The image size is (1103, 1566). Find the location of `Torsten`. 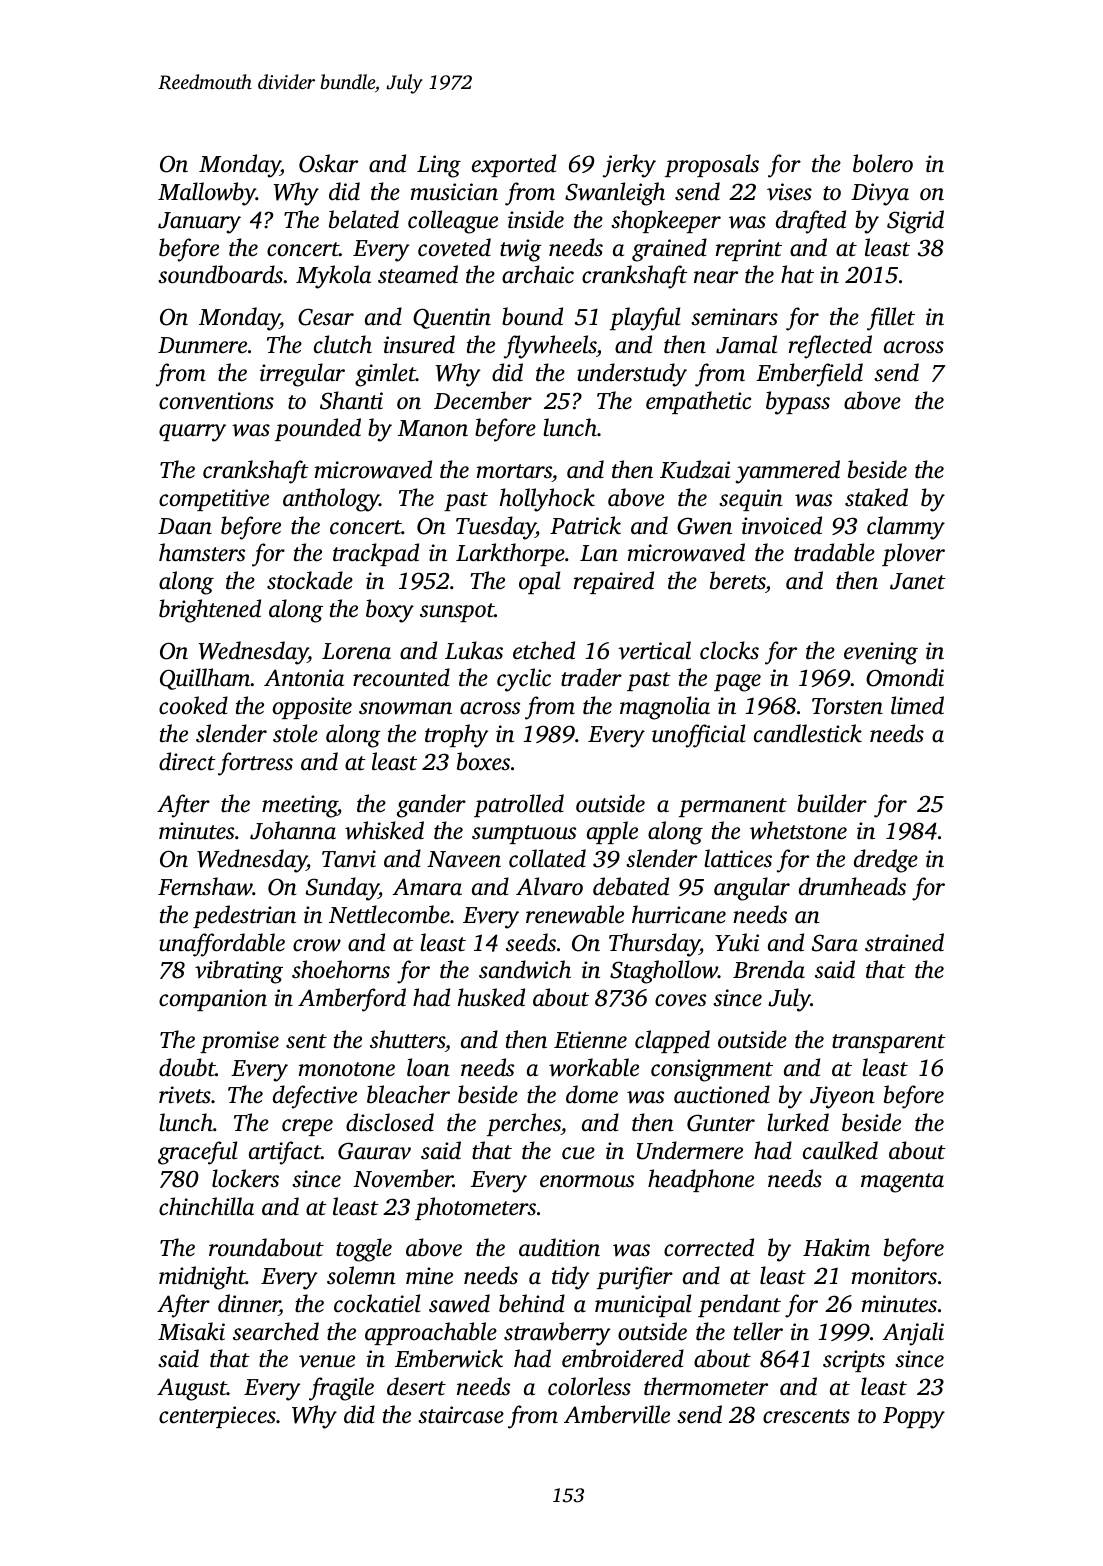

Torsten is located at coordinates (847, 706).
